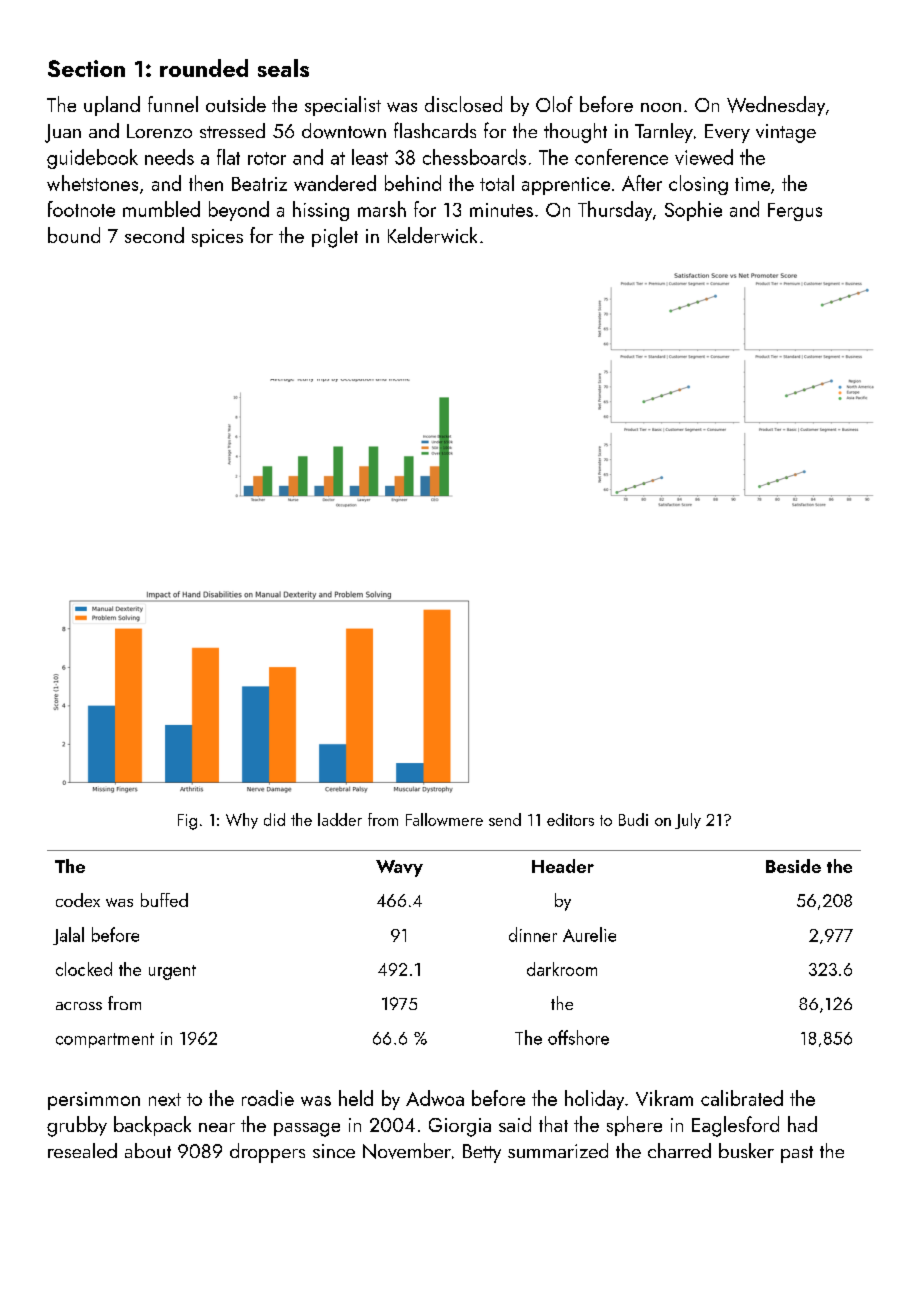 This screenshot has width=908, height=1316. I want to click on Budi, so click(633, 819).
